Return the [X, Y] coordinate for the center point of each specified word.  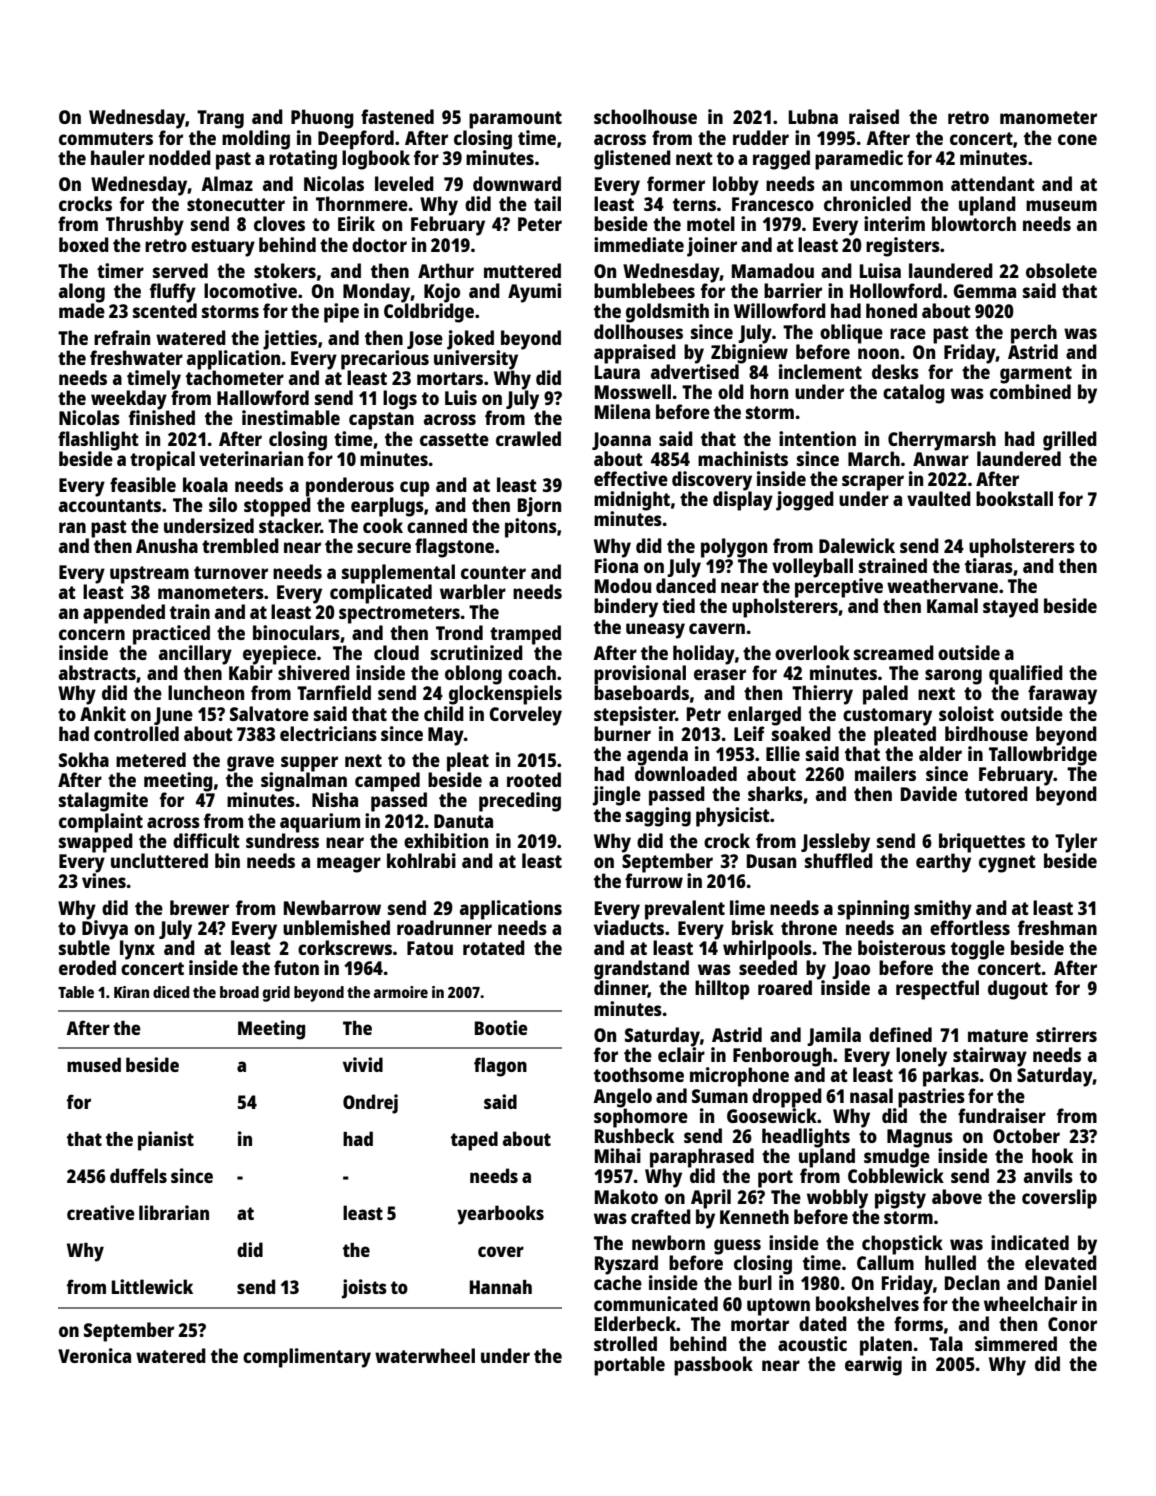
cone [1077, 139]
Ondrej [370, 1104]
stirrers [1066, 1034]
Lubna [813, 116]
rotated [494, 947]
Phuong [322, 119]
